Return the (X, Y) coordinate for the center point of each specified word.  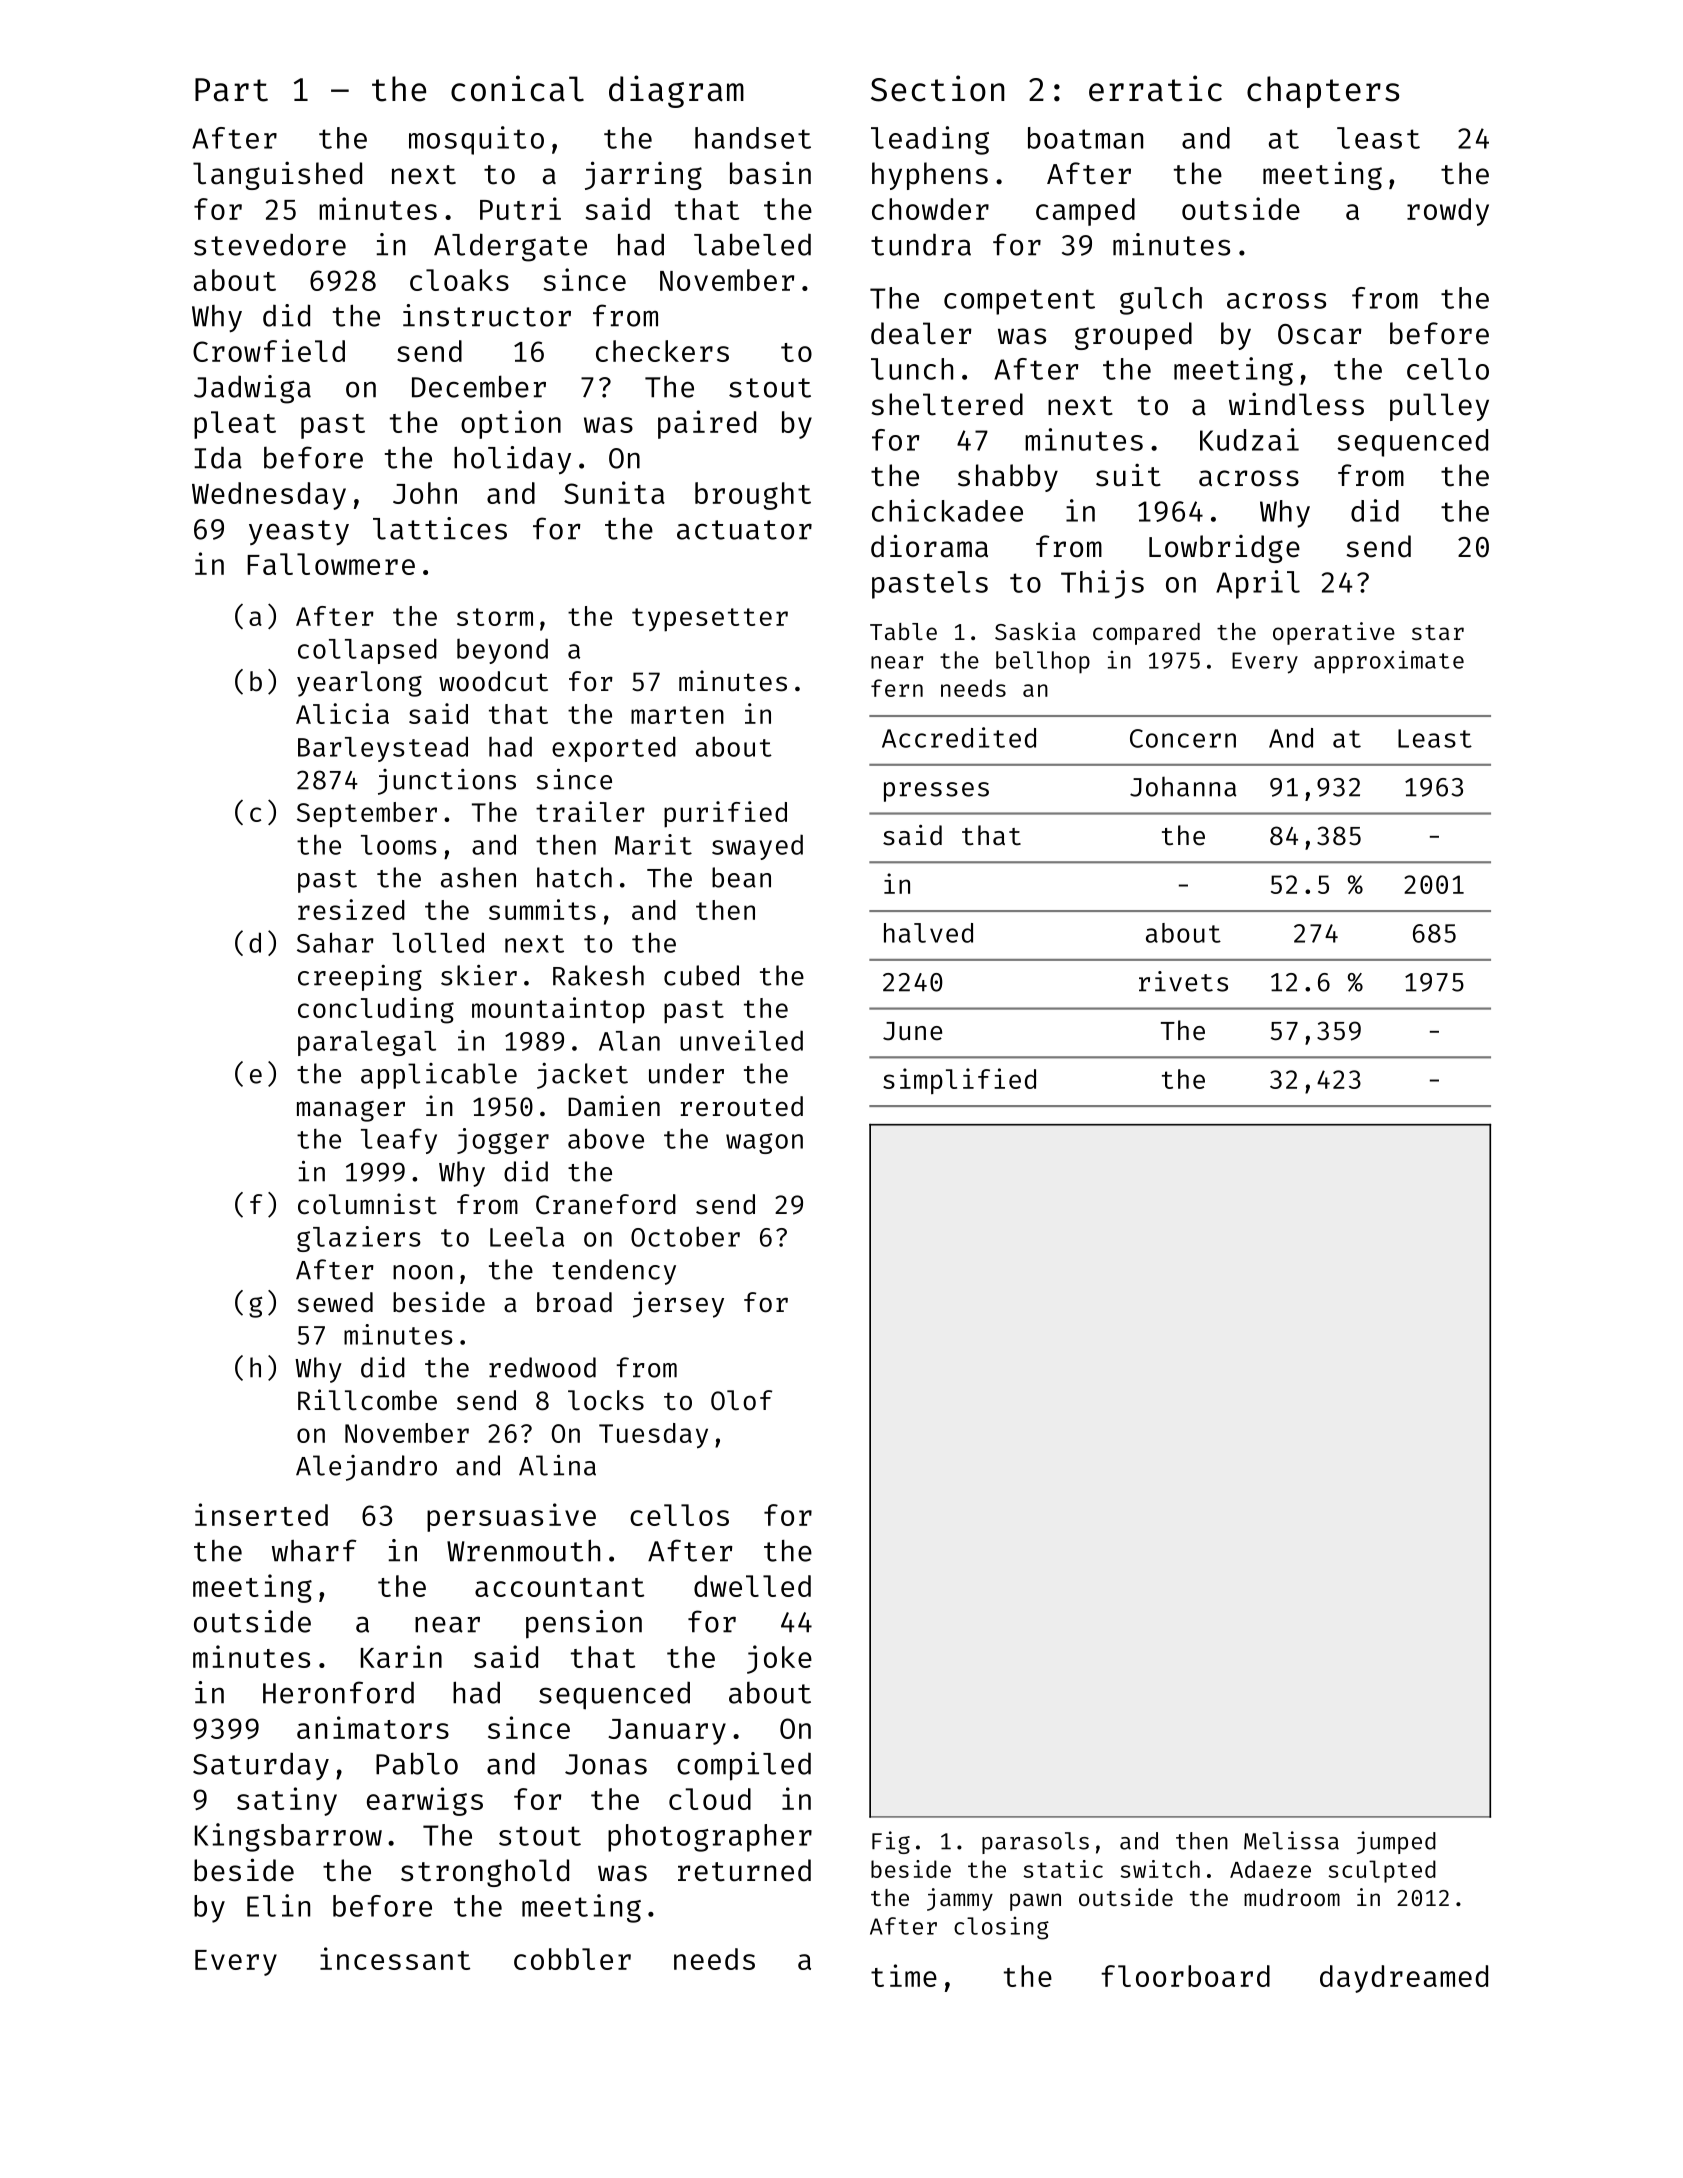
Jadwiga (252, 389)
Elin (278, 1905)
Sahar (335, 942)
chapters (1323, 92)
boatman (1085, 138)
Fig (891, 1842)
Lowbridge (1224, 549)
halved (928, 933)
